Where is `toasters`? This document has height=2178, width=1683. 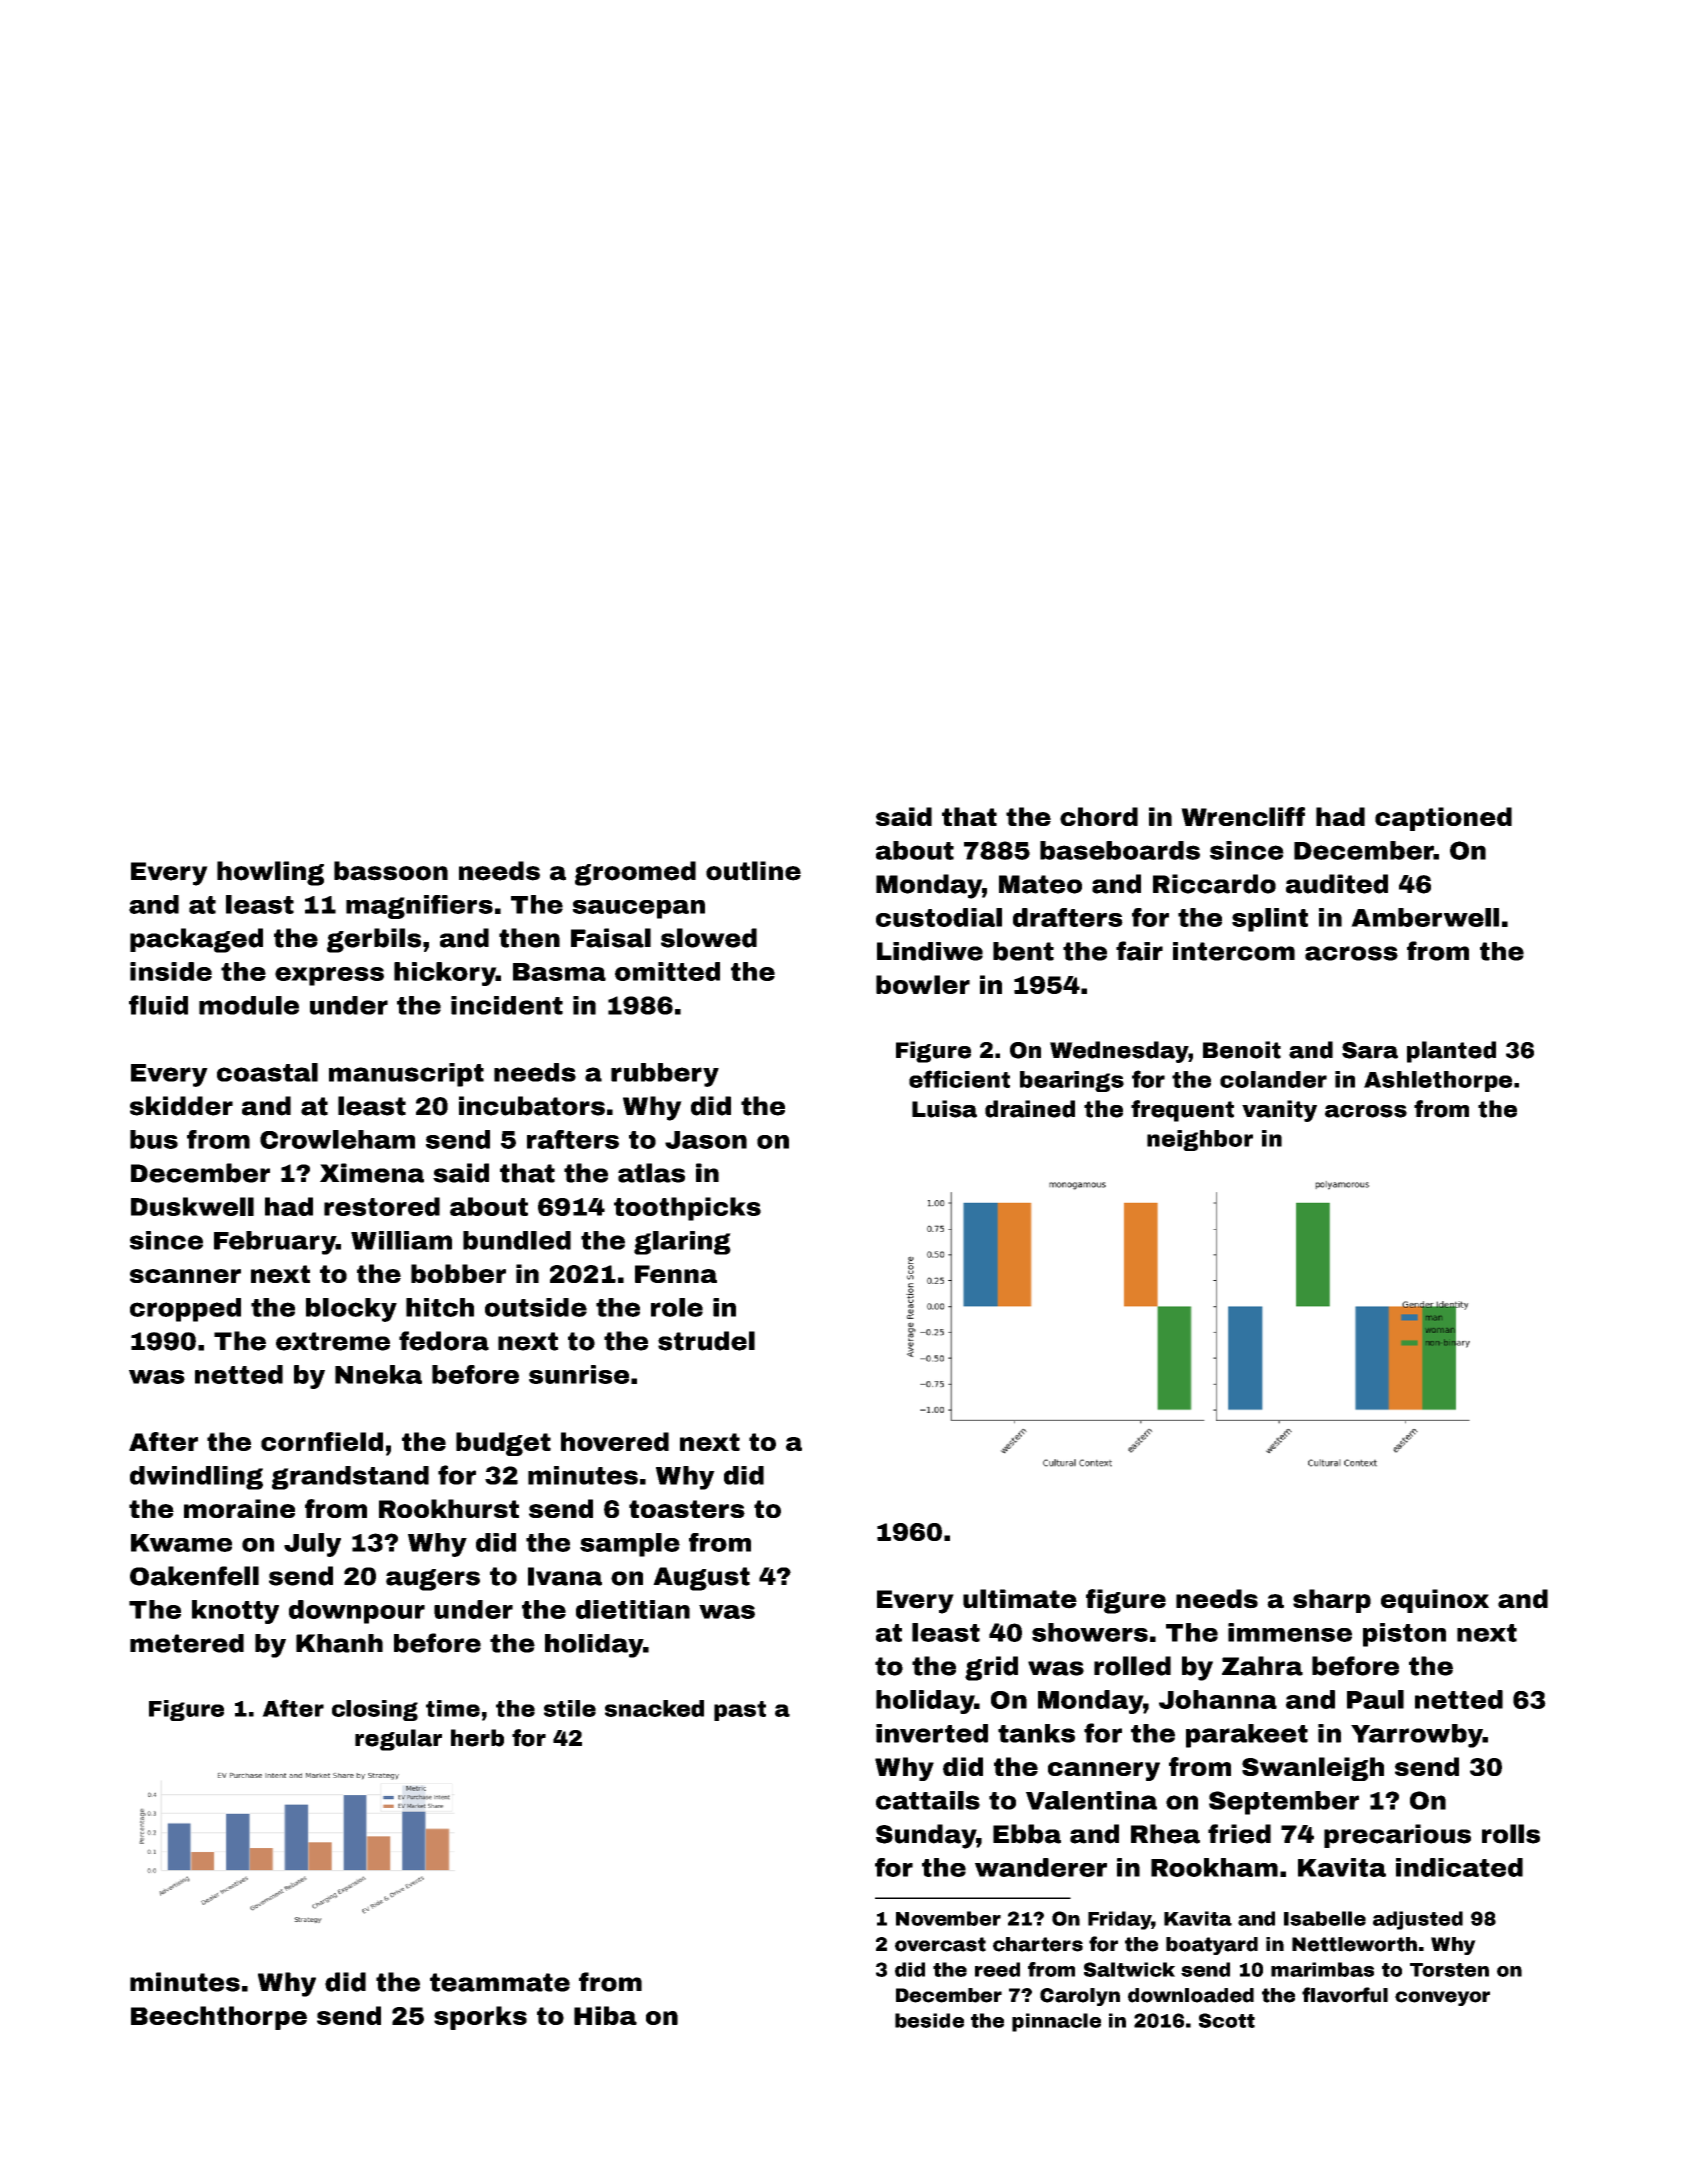
toasters is located at coordinates (687, 1509).
